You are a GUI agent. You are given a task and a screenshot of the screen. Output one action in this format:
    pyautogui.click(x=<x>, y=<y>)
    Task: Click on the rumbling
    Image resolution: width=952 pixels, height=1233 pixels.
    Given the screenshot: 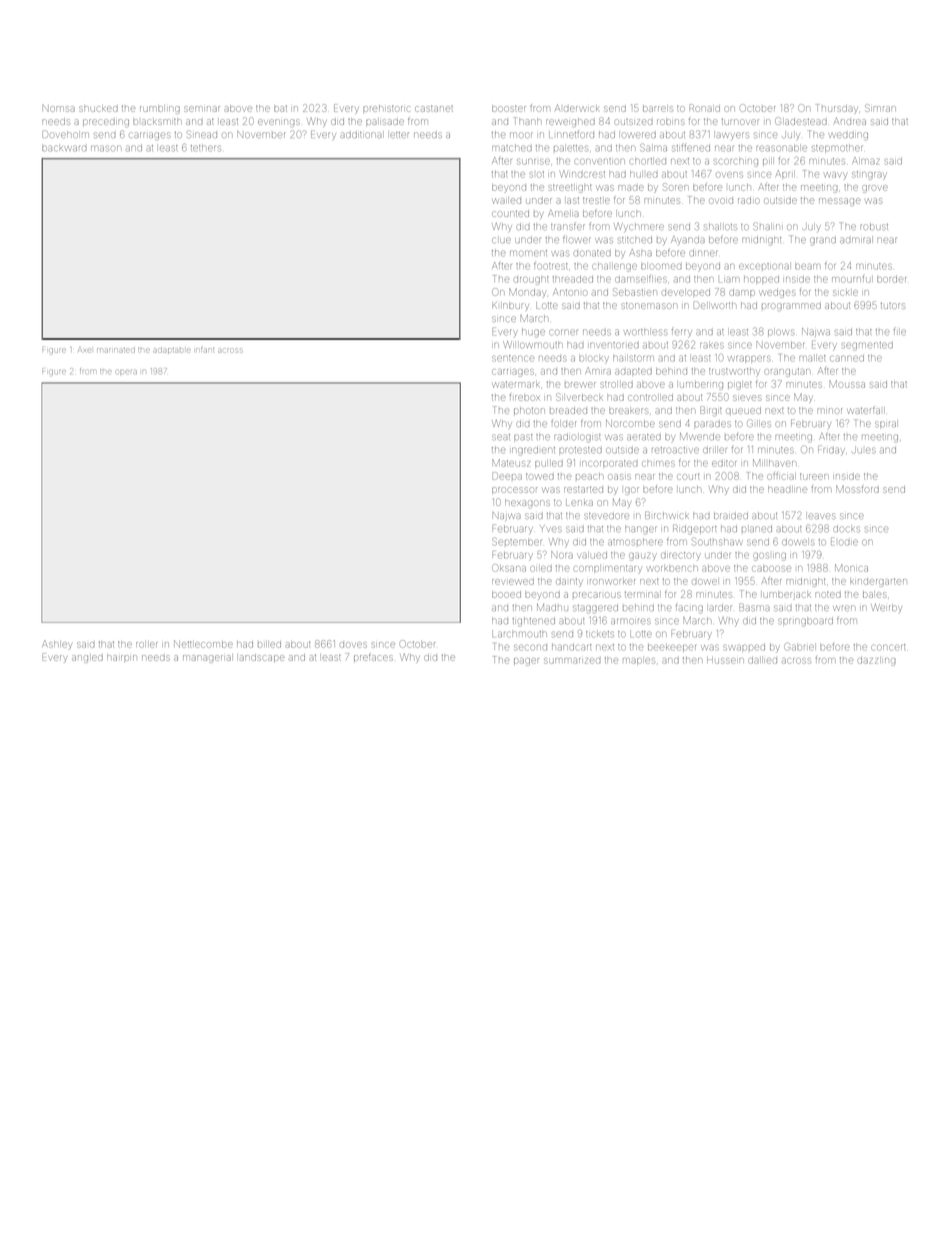 What is the action you would take?
    pyautogui.click(x=160, y=110)
